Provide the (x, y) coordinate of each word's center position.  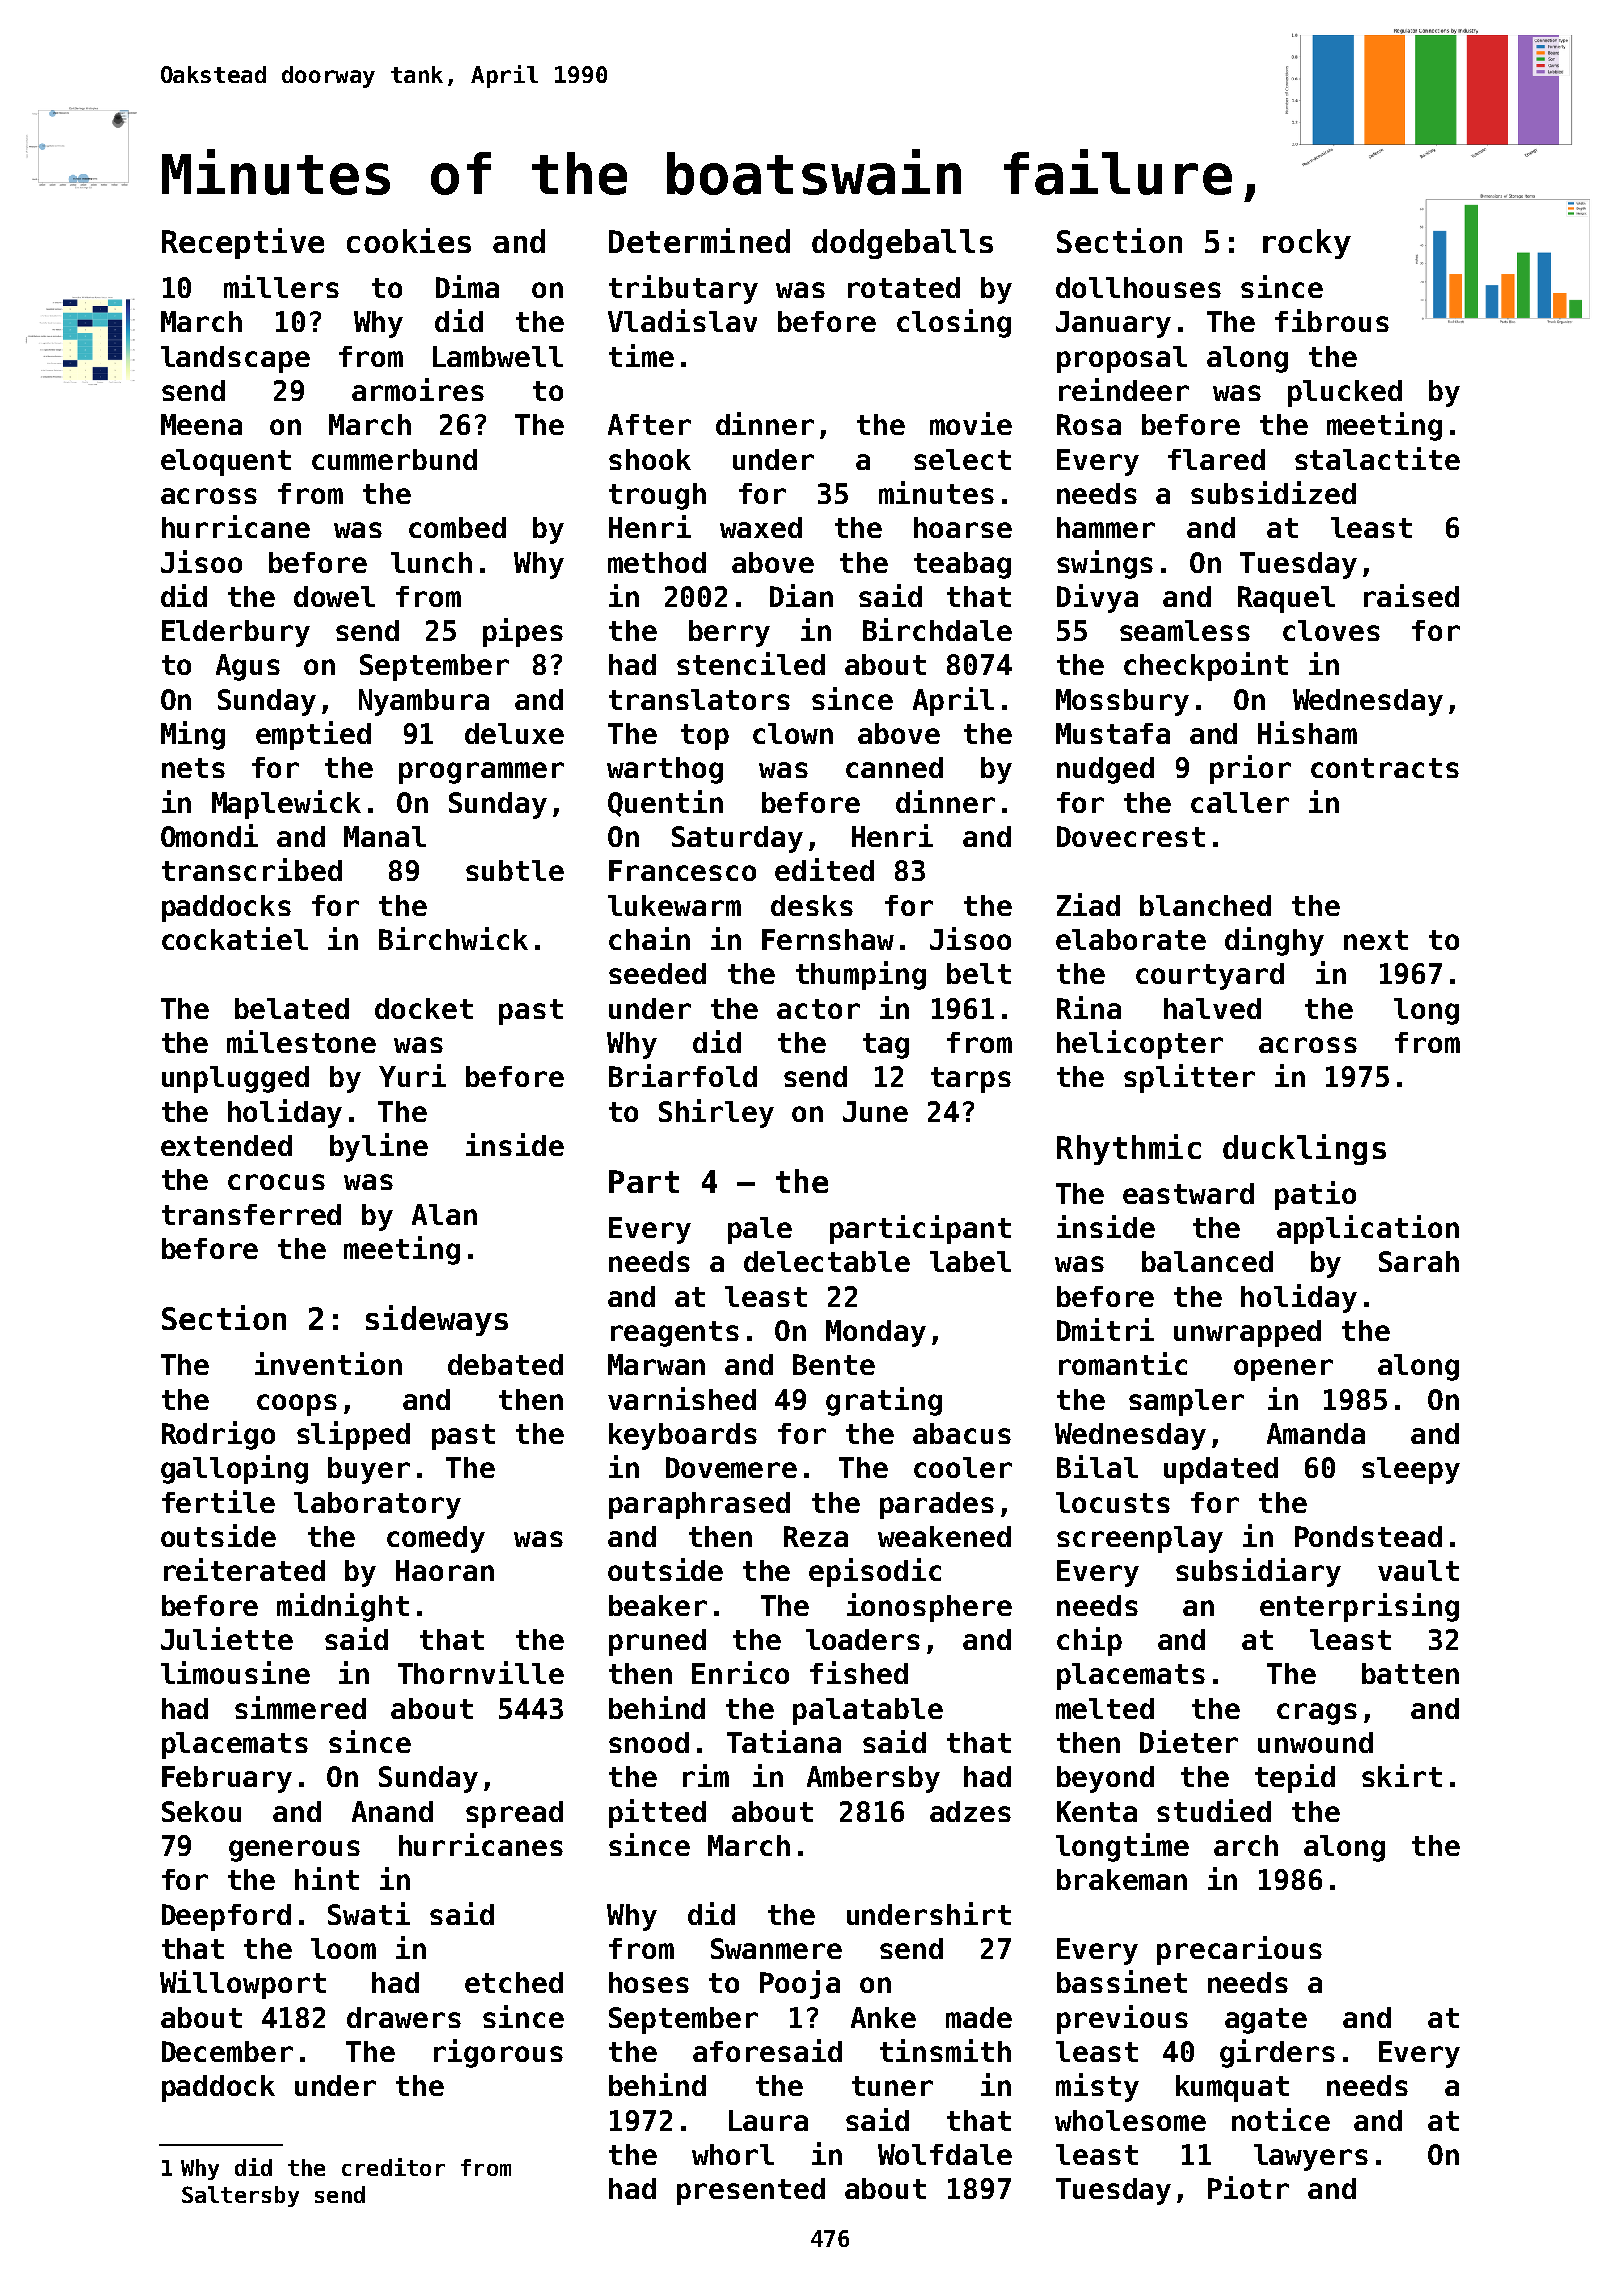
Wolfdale (945, 2154)
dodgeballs (902, 244)
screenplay (1140, 1539)
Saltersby (240, 2196)
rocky (1307, 244)
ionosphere (929, 1607)
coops (297, 1405)
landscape (235, 359)
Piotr (1248, 2187)
